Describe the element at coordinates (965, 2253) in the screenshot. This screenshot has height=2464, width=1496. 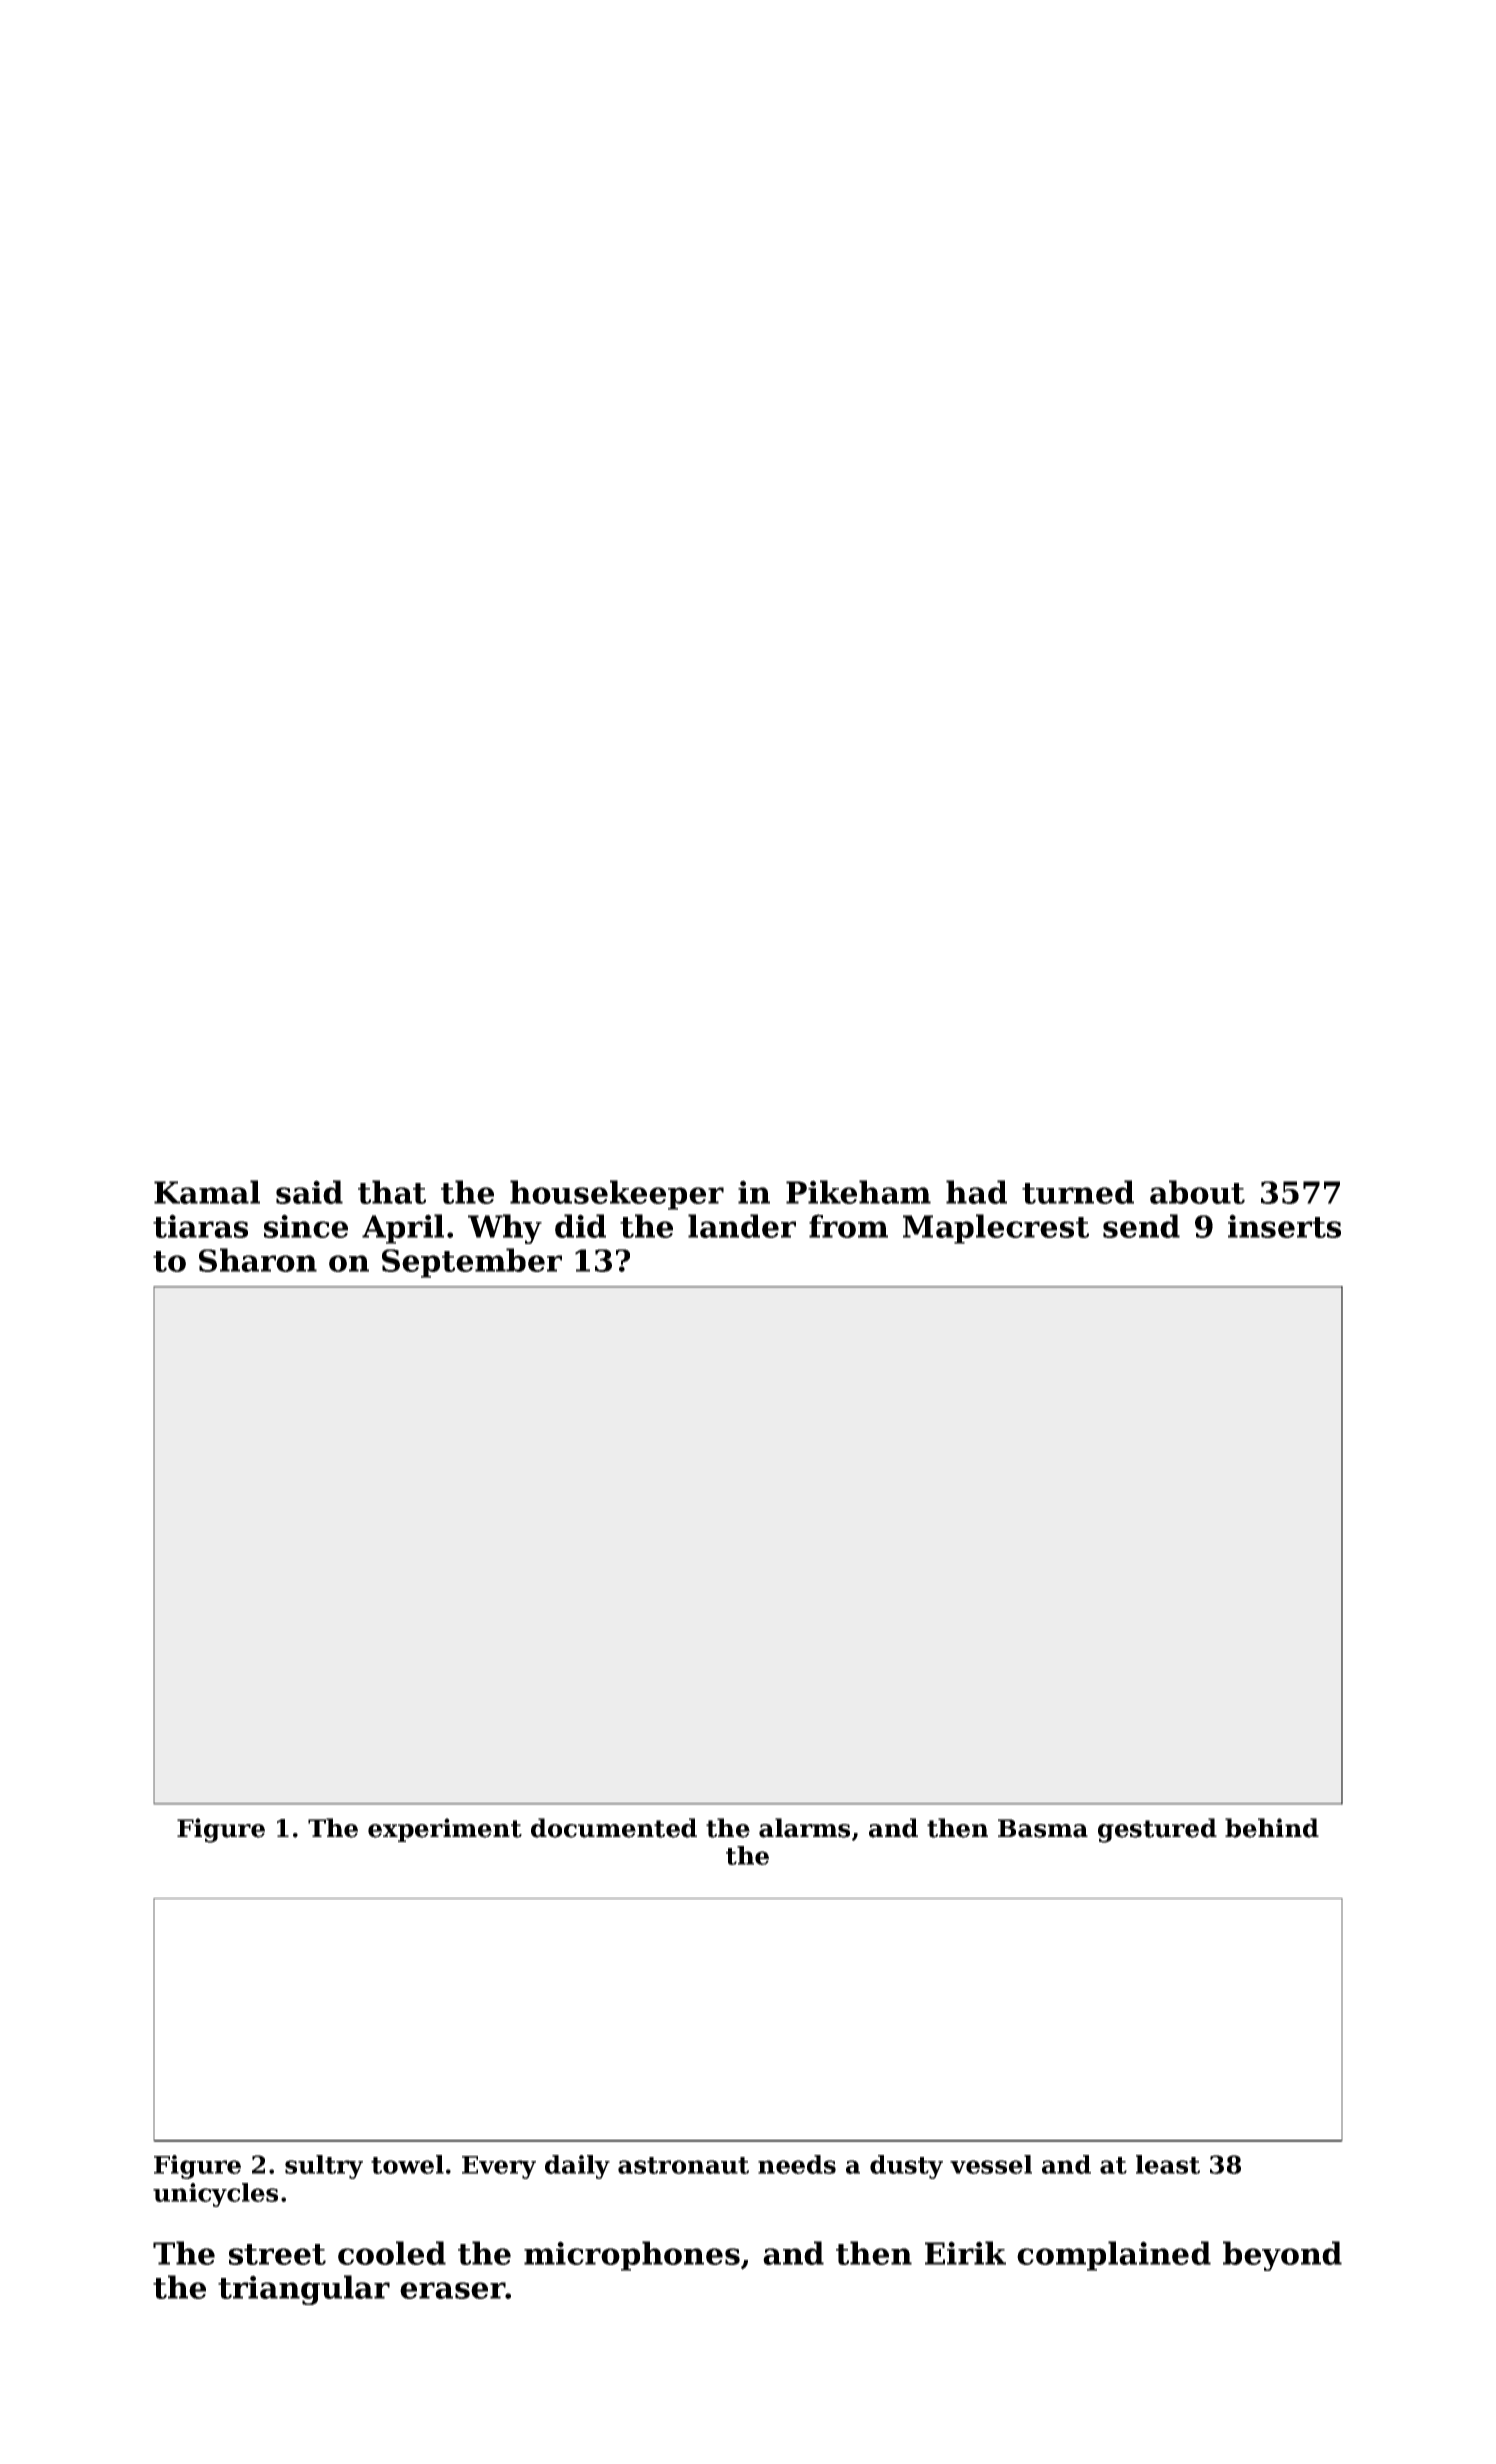
I see `Eirik` at that location.
